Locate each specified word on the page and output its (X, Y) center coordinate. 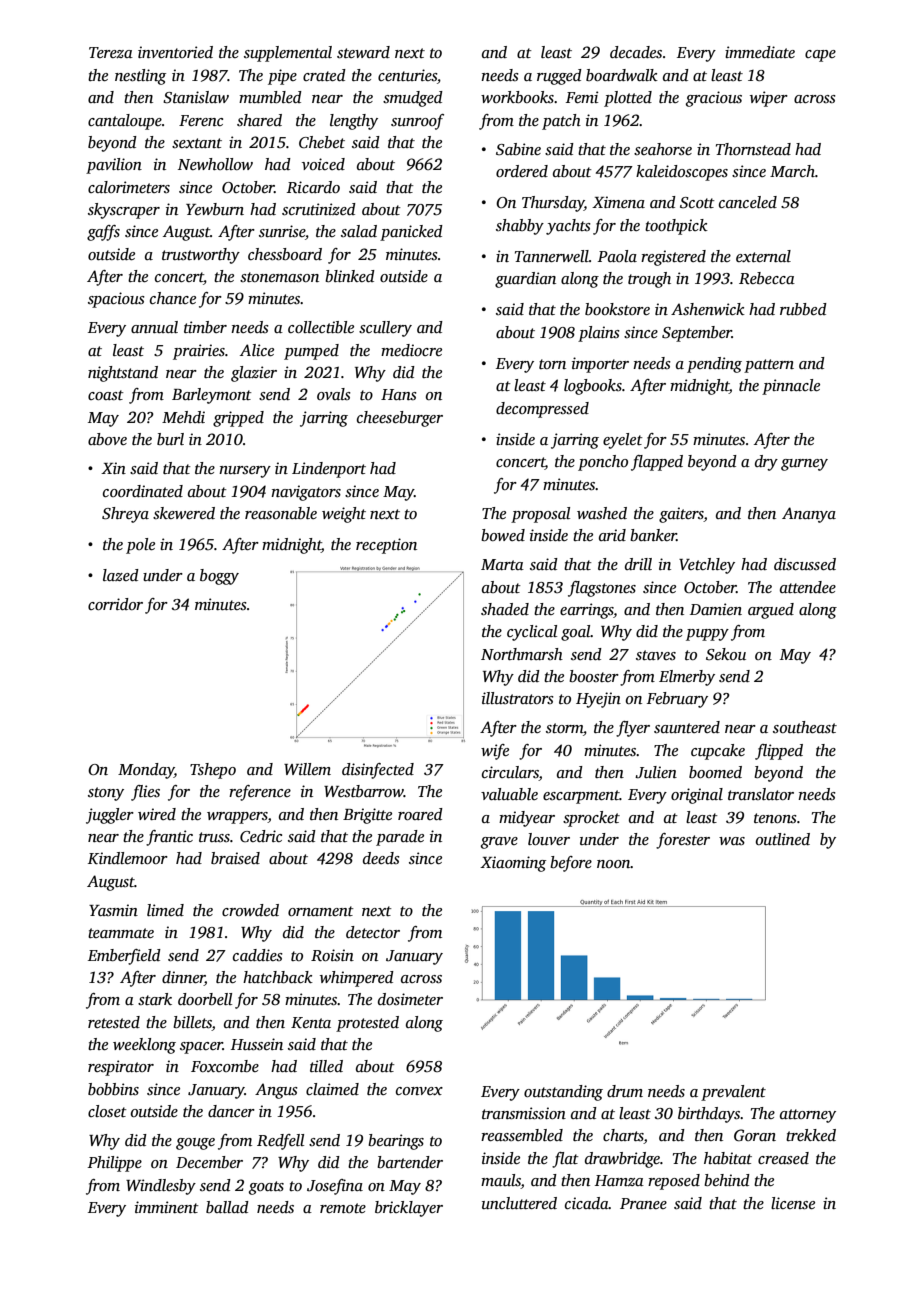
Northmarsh (522, 654)
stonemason (279, 277)
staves (656, 655)
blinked (350, 276)
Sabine (518, 149)
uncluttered (519, 1203)
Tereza (111, 52)
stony (106, 794)
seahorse (663, 149)
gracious (714, 99)
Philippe (115, 1164)
